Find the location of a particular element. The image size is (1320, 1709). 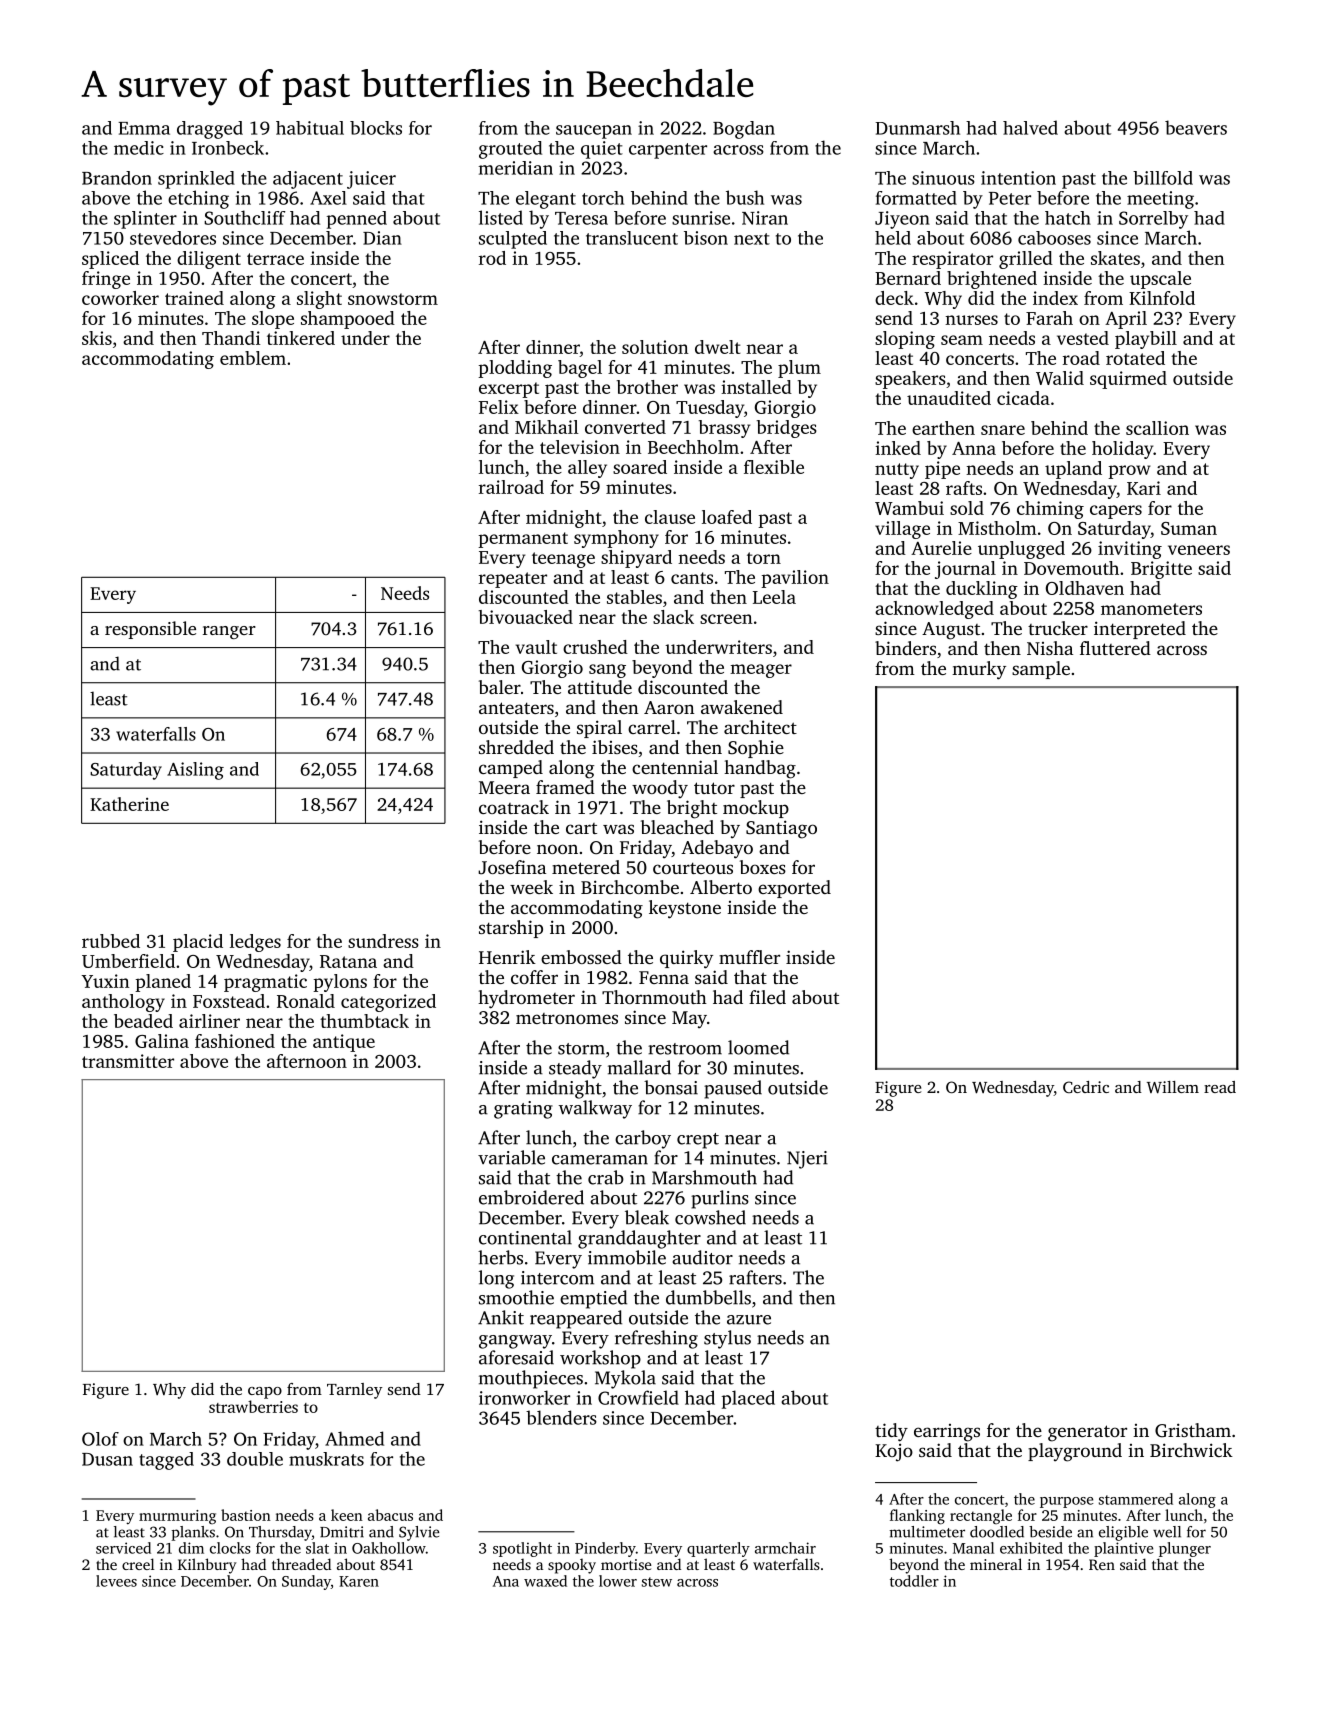

adjacent is located at coordinates (308, 180).
